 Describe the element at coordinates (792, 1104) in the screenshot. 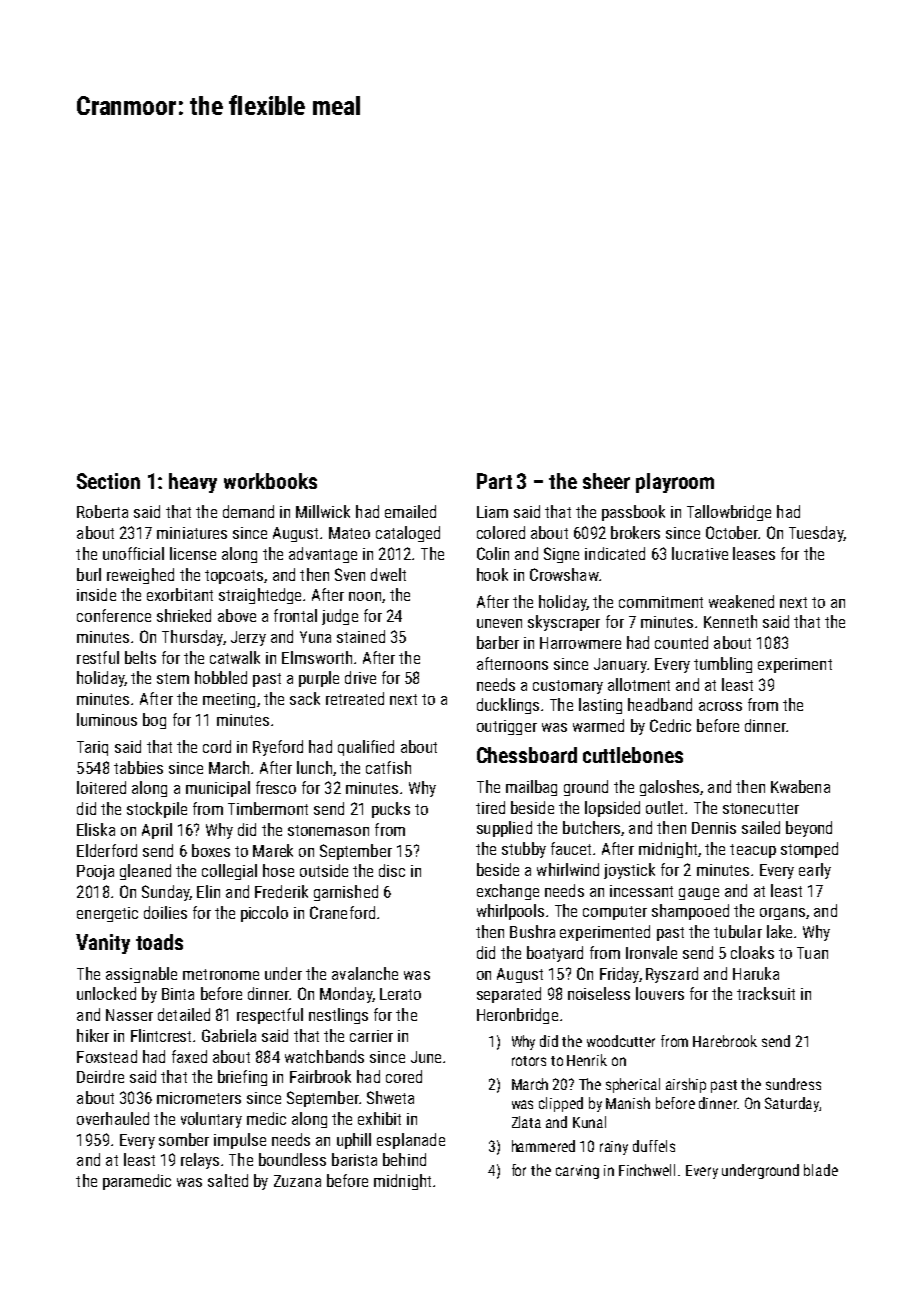

I see `Saturday` at that location.
